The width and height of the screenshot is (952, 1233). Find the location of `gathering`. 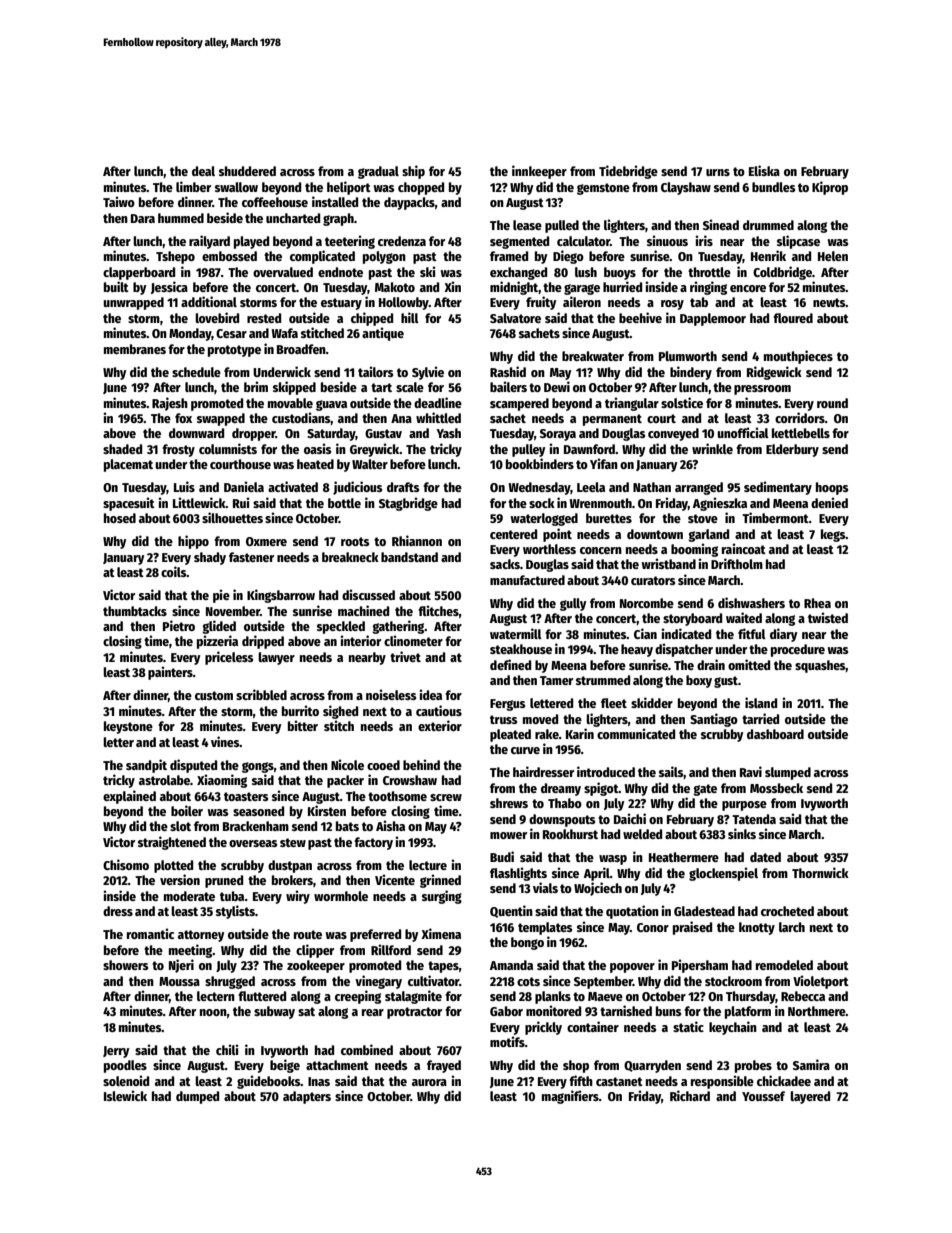

gathering is located at coordinates (398, 627).
